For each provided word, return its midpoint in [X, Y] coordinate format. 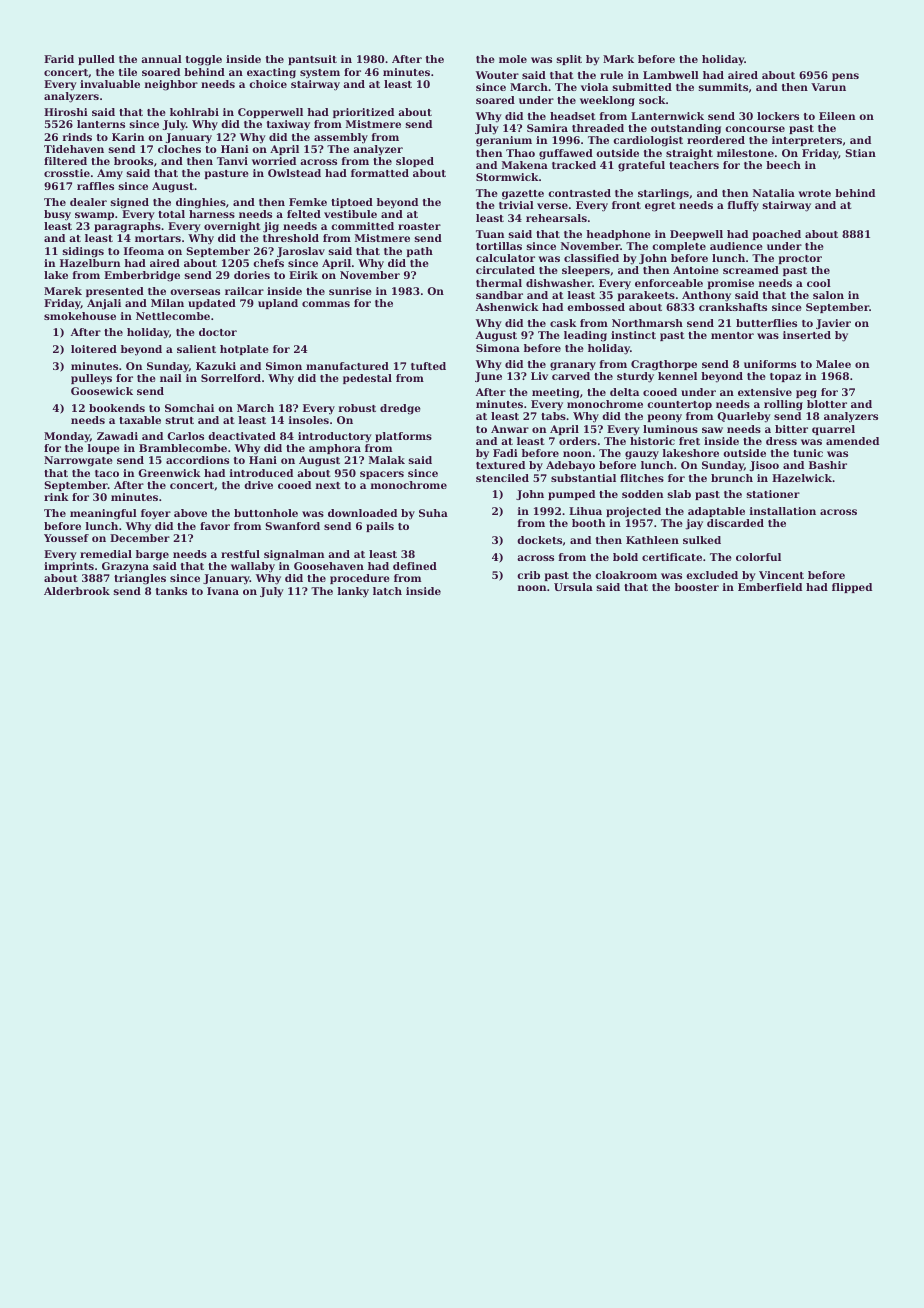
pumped [571, 495]
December [140, 538]
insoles [309, 420]
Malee [833, 364]
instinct [633, 335]
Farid [59, 59]
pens [845, 77]
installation [783, 511]
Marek [63, 291]
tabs [553, 416]
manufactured [347, 366]
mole [513, 59]
